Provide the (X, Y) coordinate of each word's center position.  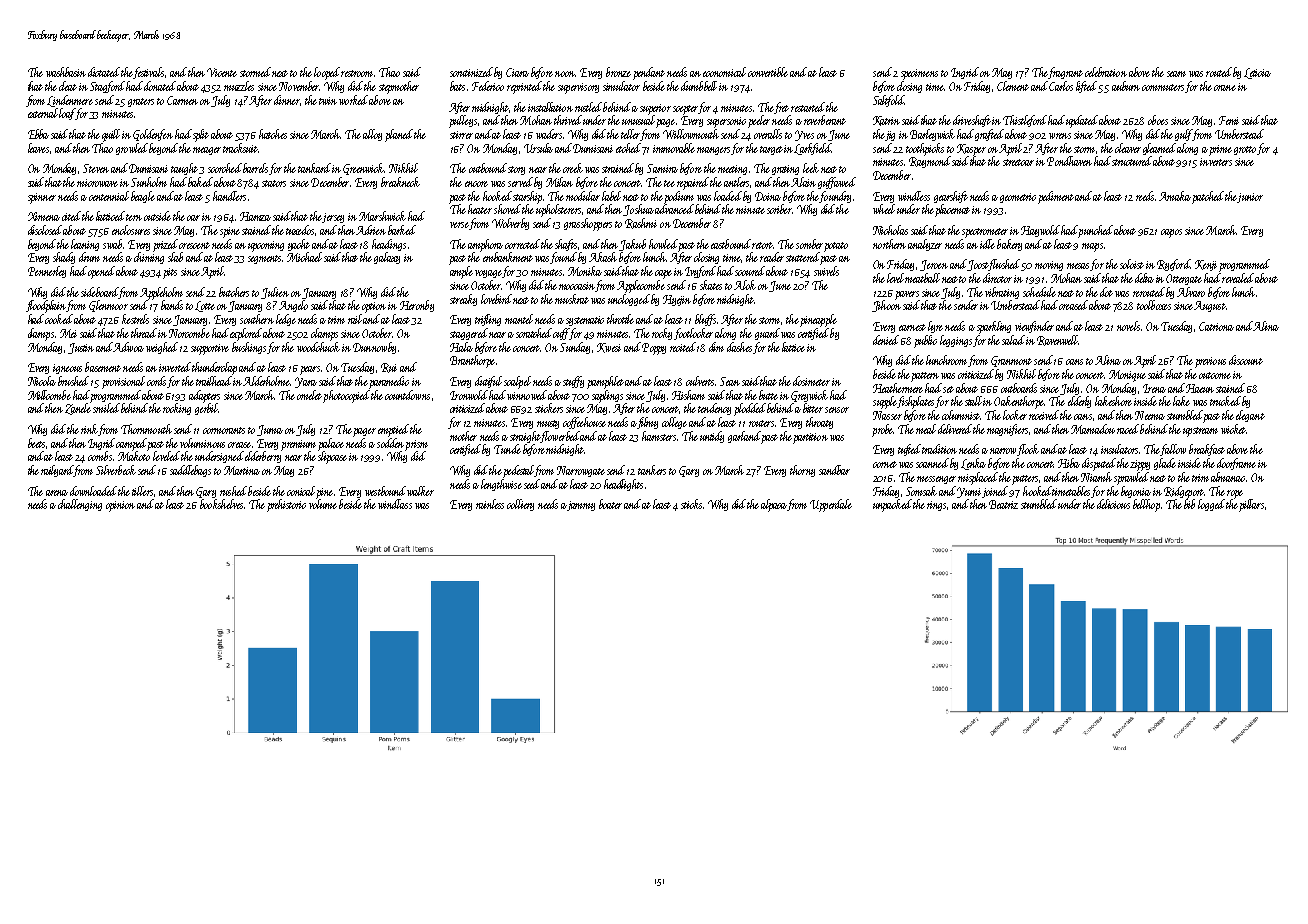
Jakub (632, 245)
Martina (242, 470)
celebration (1106, 72)
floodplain (46, 306)
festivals (148, 73)
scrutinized (471, 72)
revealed (1238, 278)
